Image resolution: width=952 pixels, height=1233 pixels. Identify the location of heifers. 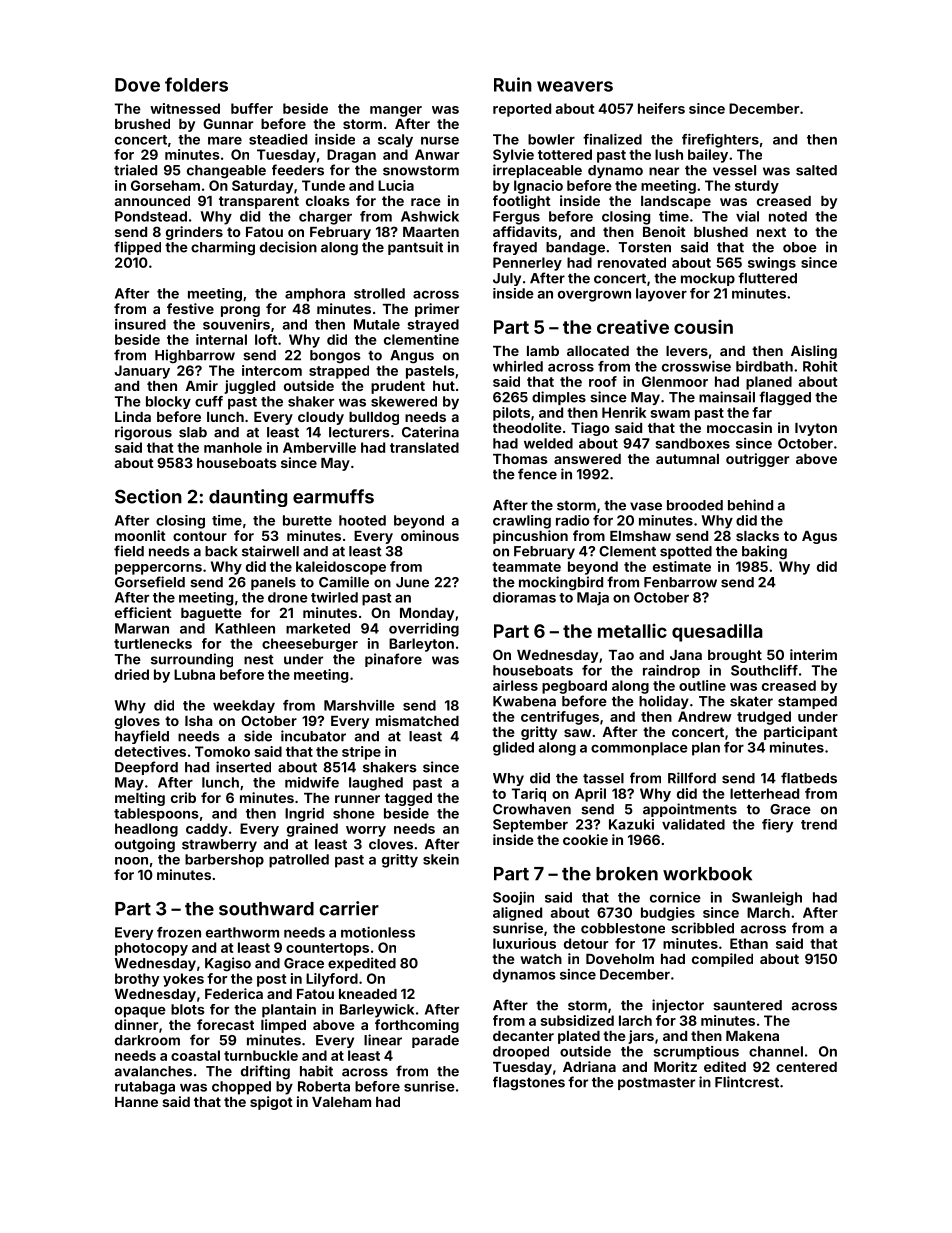
(661, 108).
